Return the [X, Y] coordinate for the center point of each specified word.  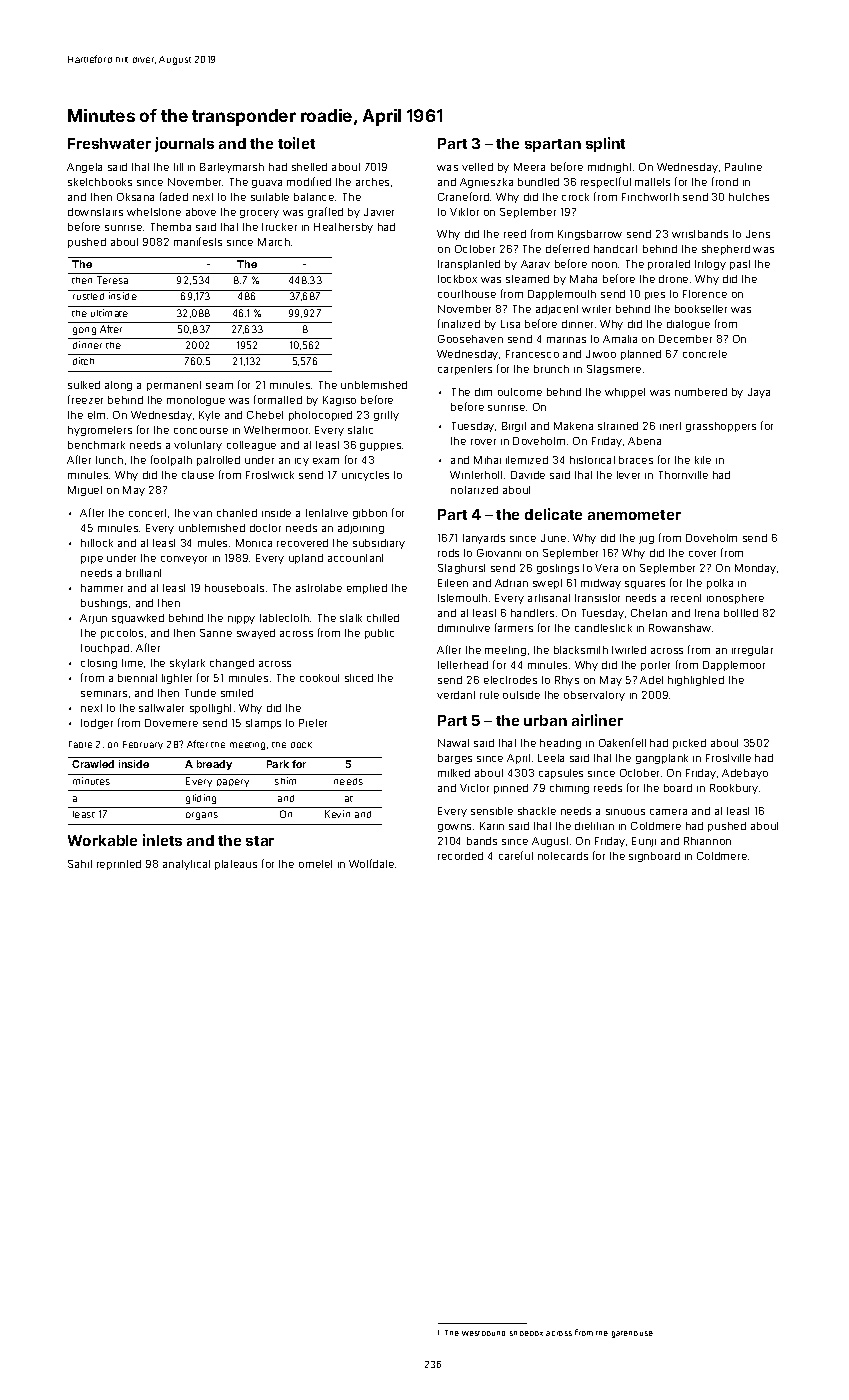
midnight [609, 168]
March [274, 242]
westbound [483, 1333]
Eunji [644, 842]
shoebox [526, 1333]
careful [516, 855]
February [143, 745]
